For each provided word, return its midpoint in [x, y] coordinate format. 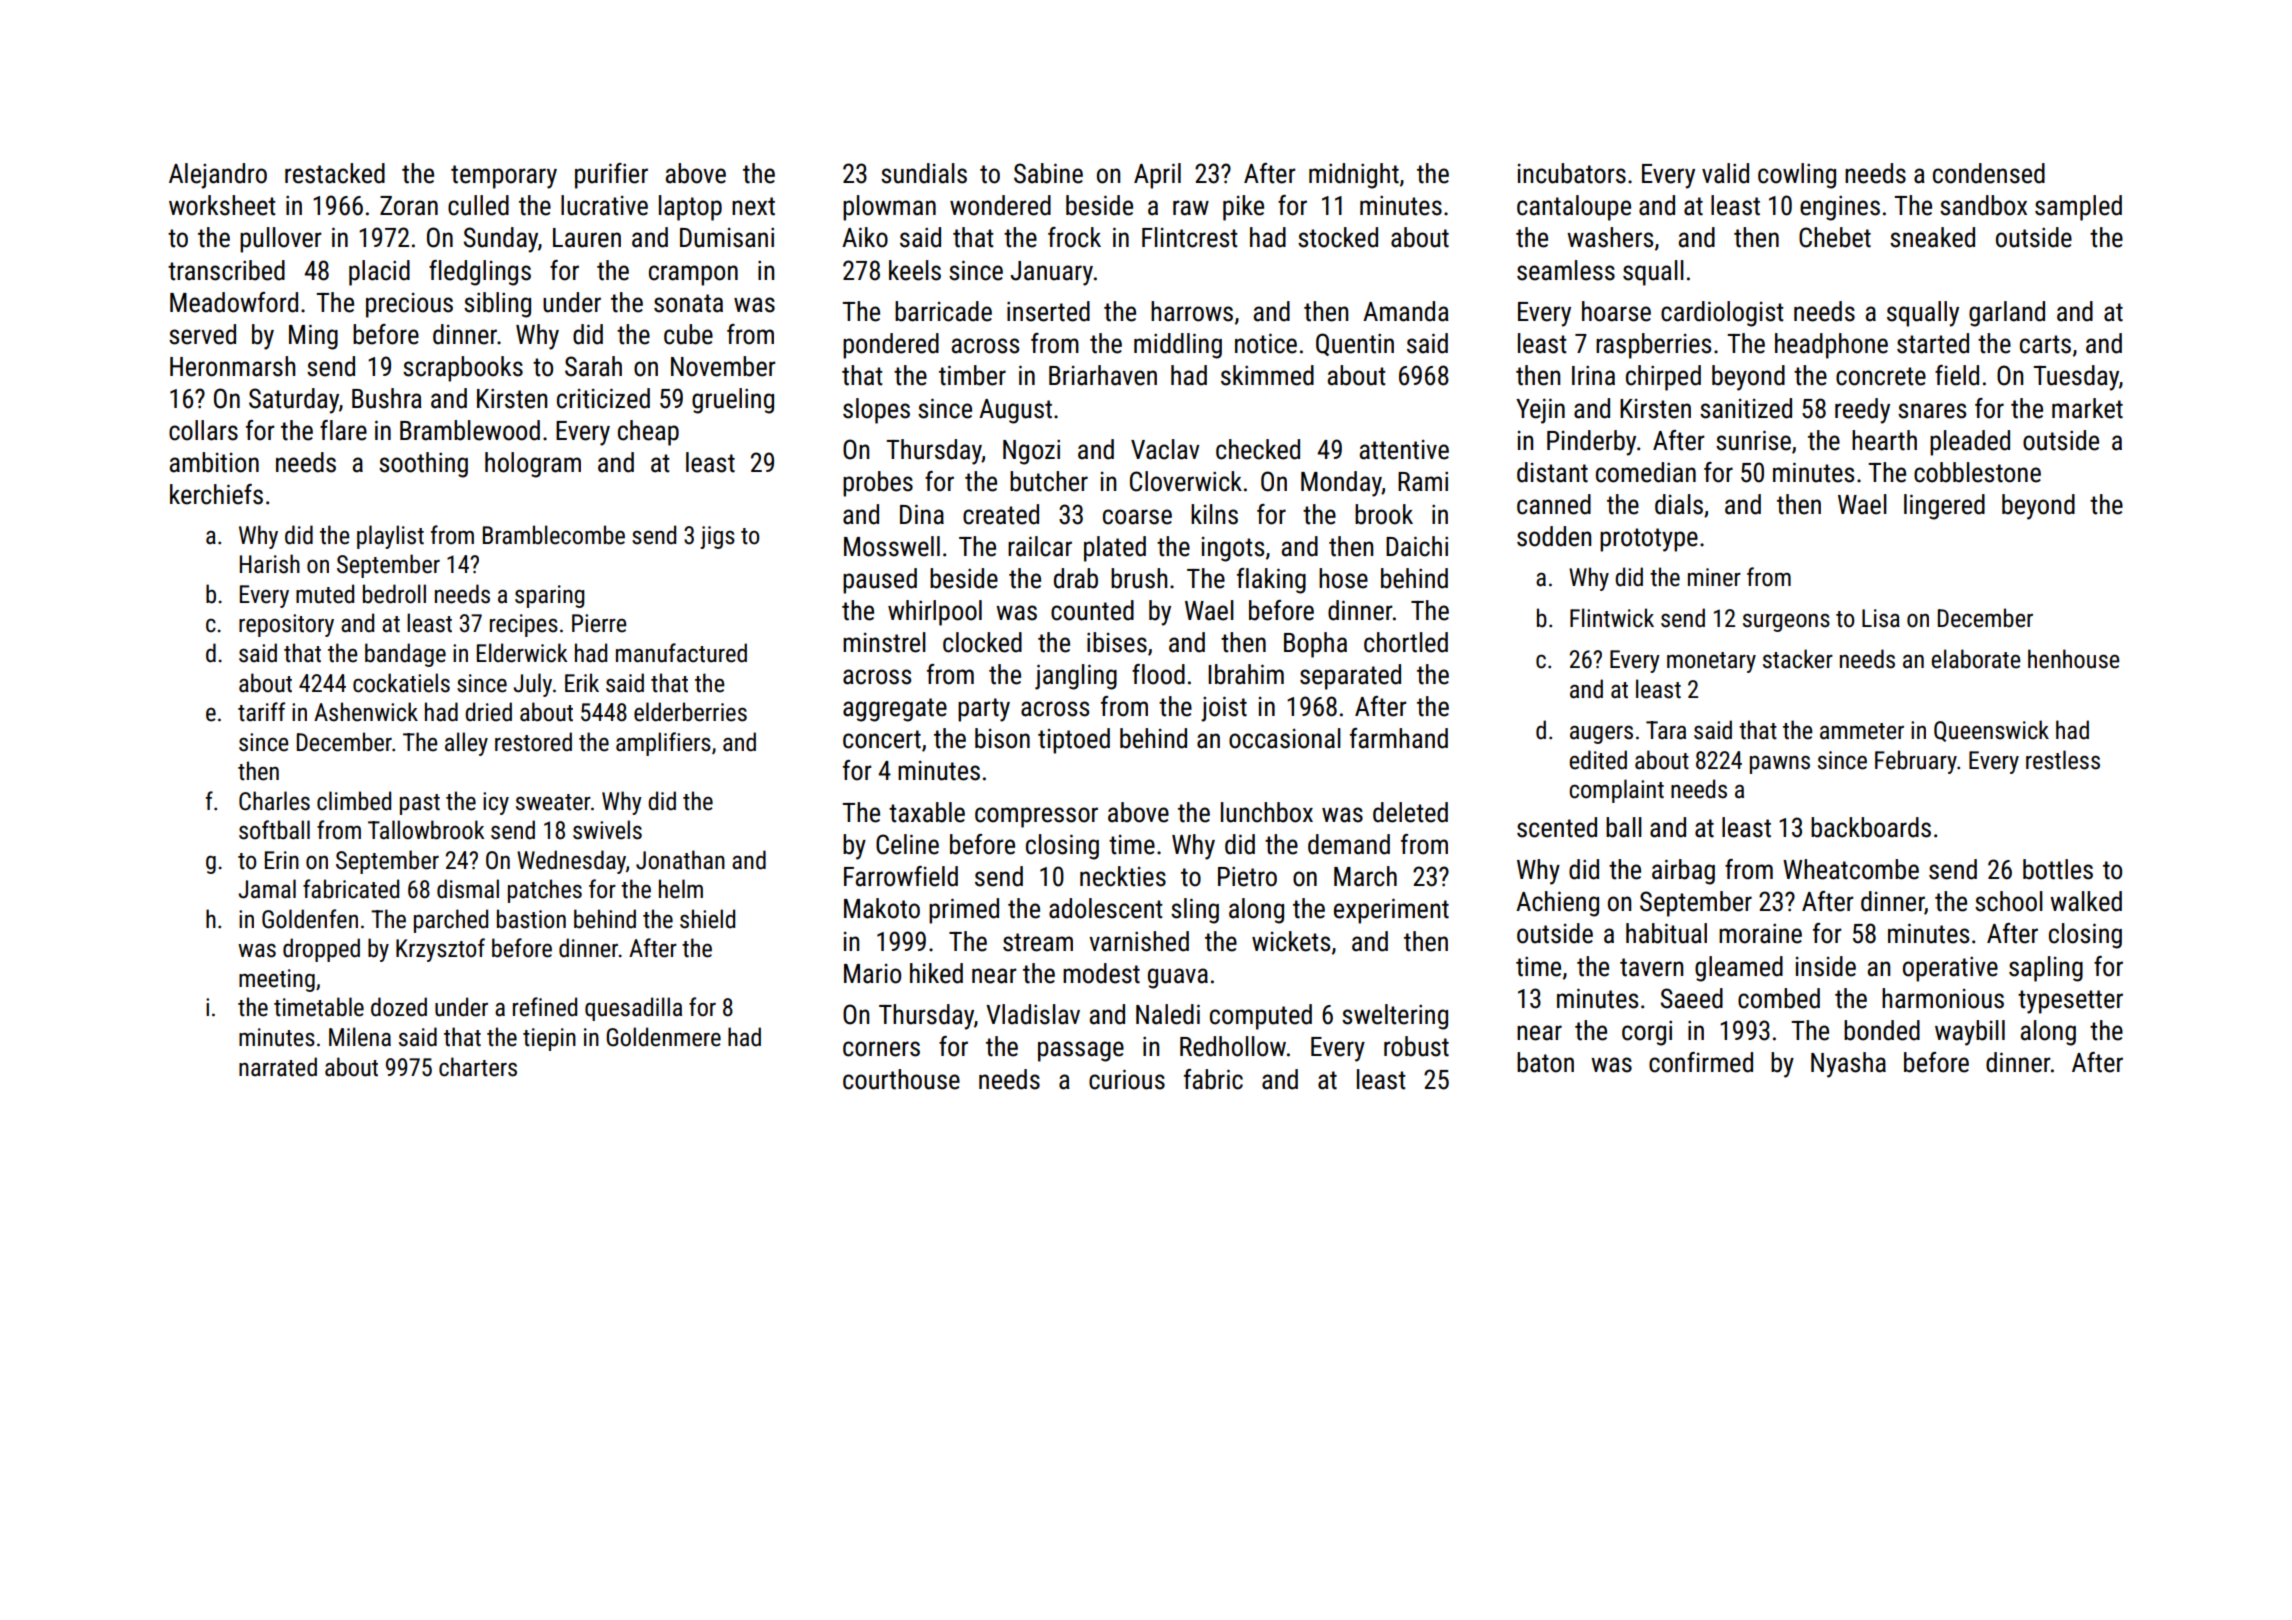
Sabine [1048, 173]
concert [882, 739]
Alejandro [218, 176]
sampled [2078, 208]
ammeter [1862, 731]
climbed [354, 801]
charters [478, 1067]
